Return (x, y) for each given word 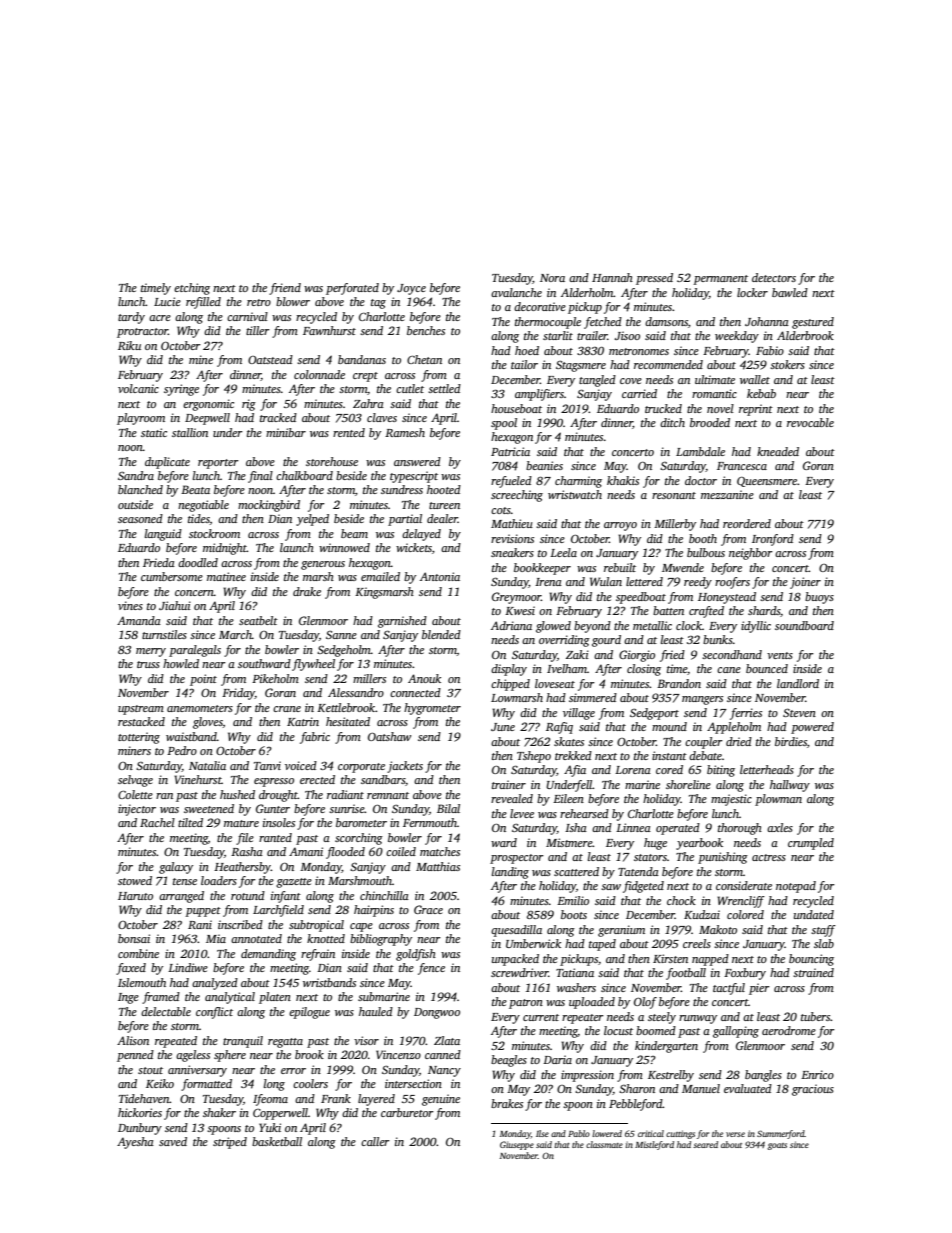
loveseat (555, 683)
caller (375, 1141)
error (293, 1071)
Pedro (182, 750)
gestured (813, 323)
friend (285, 289)
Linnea (633, 827)
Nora (552, 278)
